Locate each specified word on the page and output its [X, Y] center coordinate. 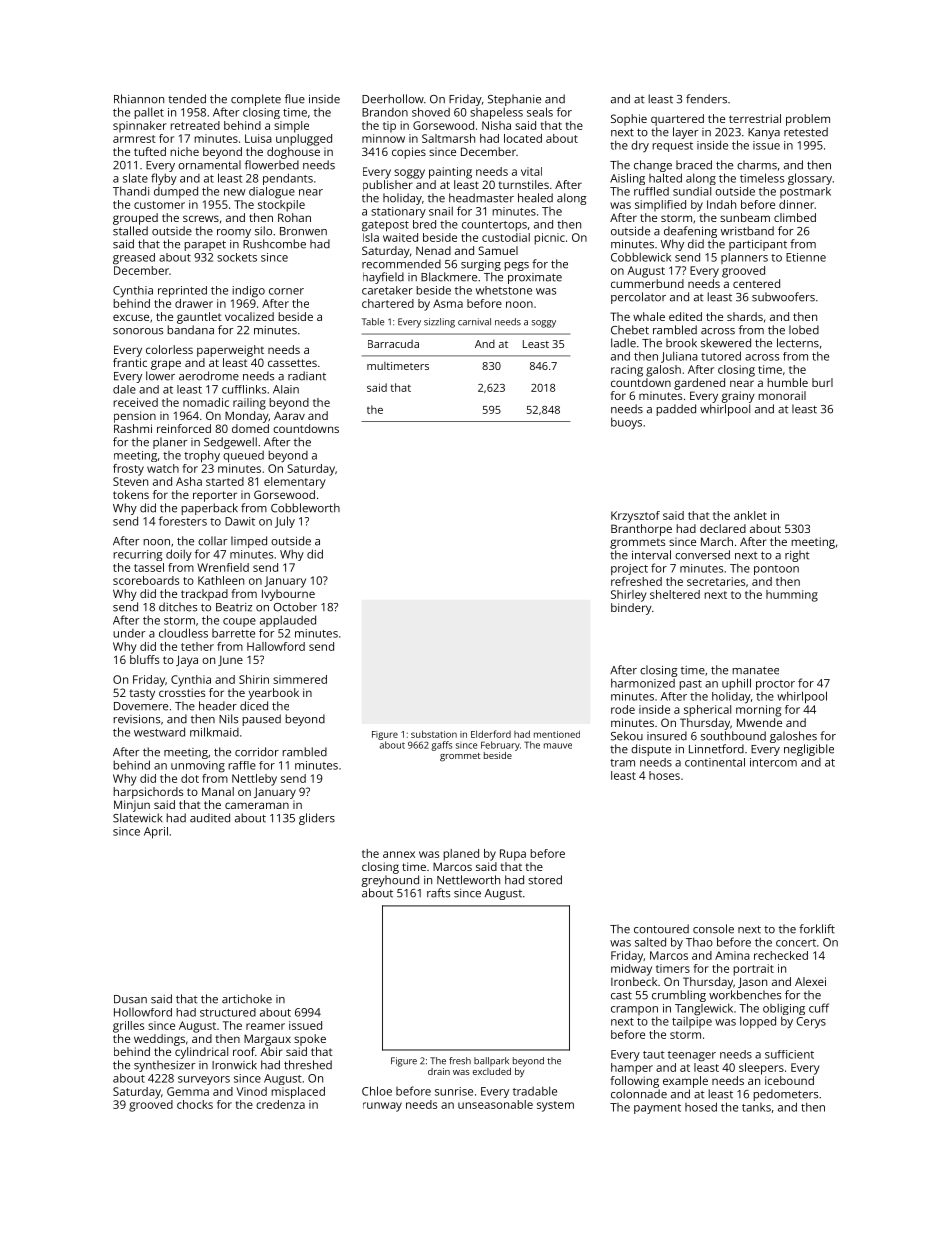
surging [481, 265]
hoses [664, 775]
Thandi [131, 191]
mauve [558, 746]
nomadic [206, 402]
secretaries [716, 581]
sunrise [454, 1091]
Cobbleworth [305, 508]
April [156, 833]
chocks [195, 1104]
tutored [721, 356]
